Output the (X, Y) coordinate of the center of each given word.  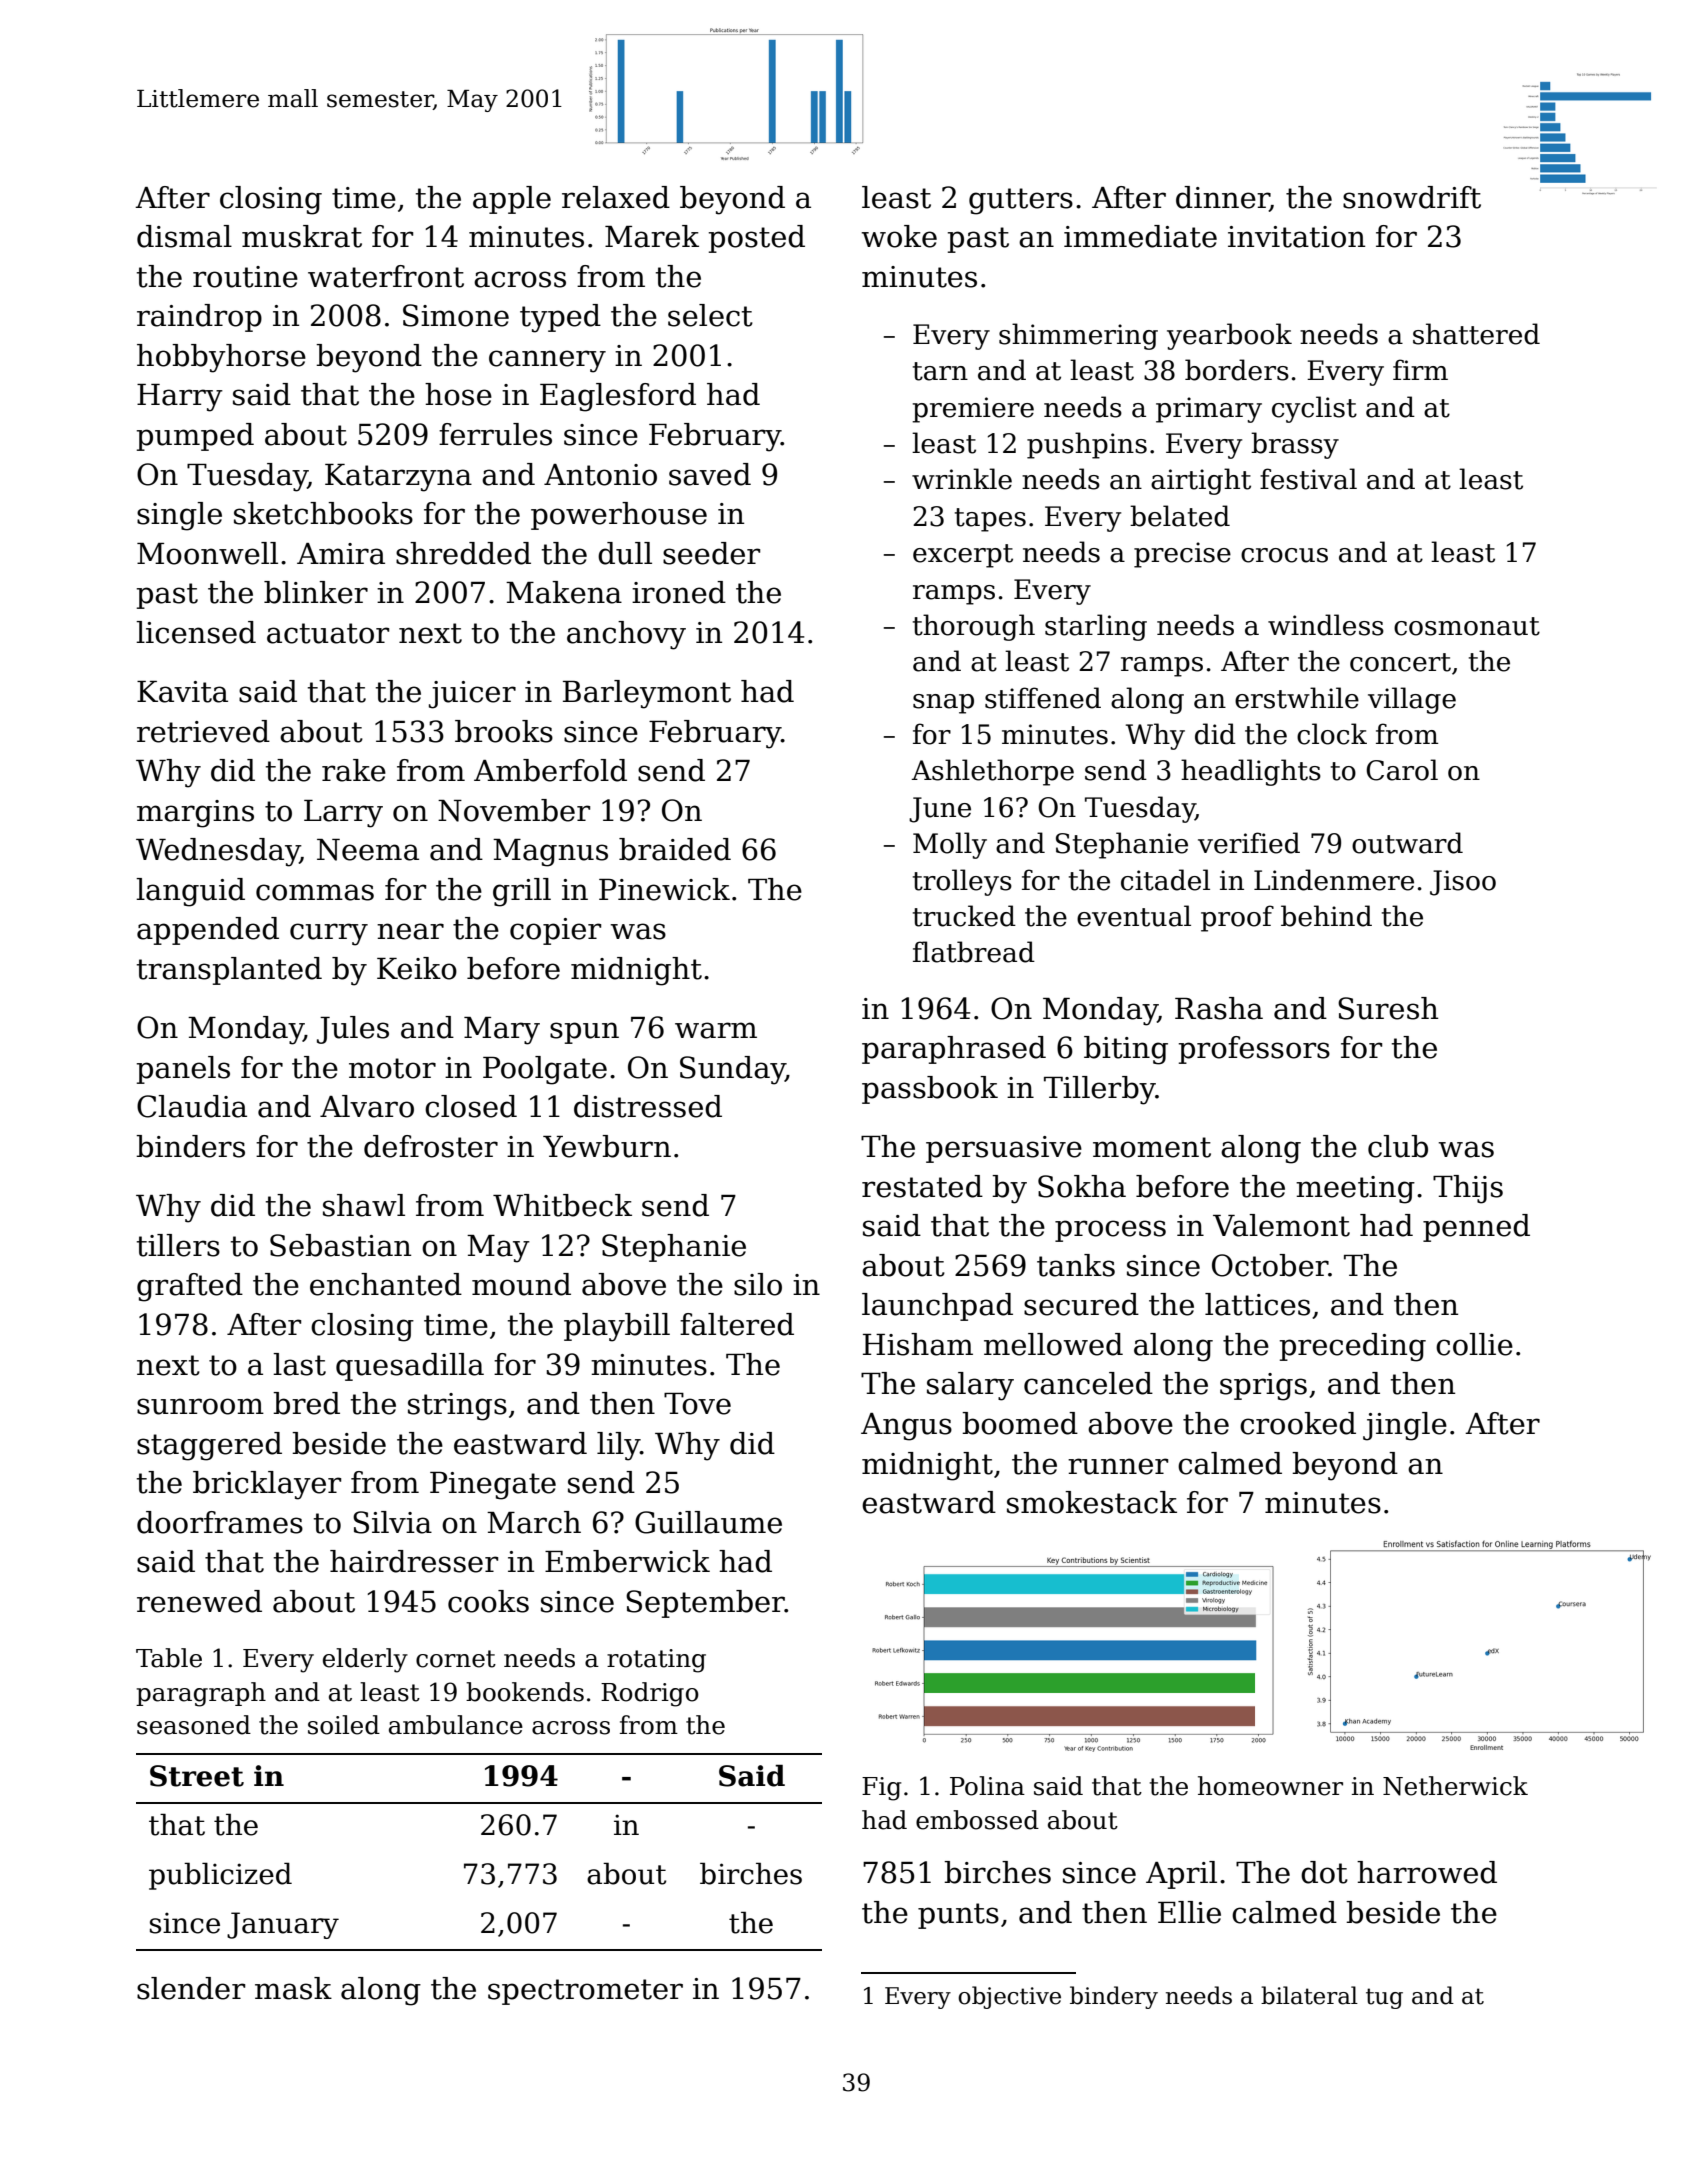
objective (1009, 1997)
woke (899, 236)
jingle (1405, 1426)
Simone (456, 315)
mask (293, 1988)
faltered (737, 1324)
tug (1384, 1998)
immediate (1140, 236)
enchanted (386, 1284)
